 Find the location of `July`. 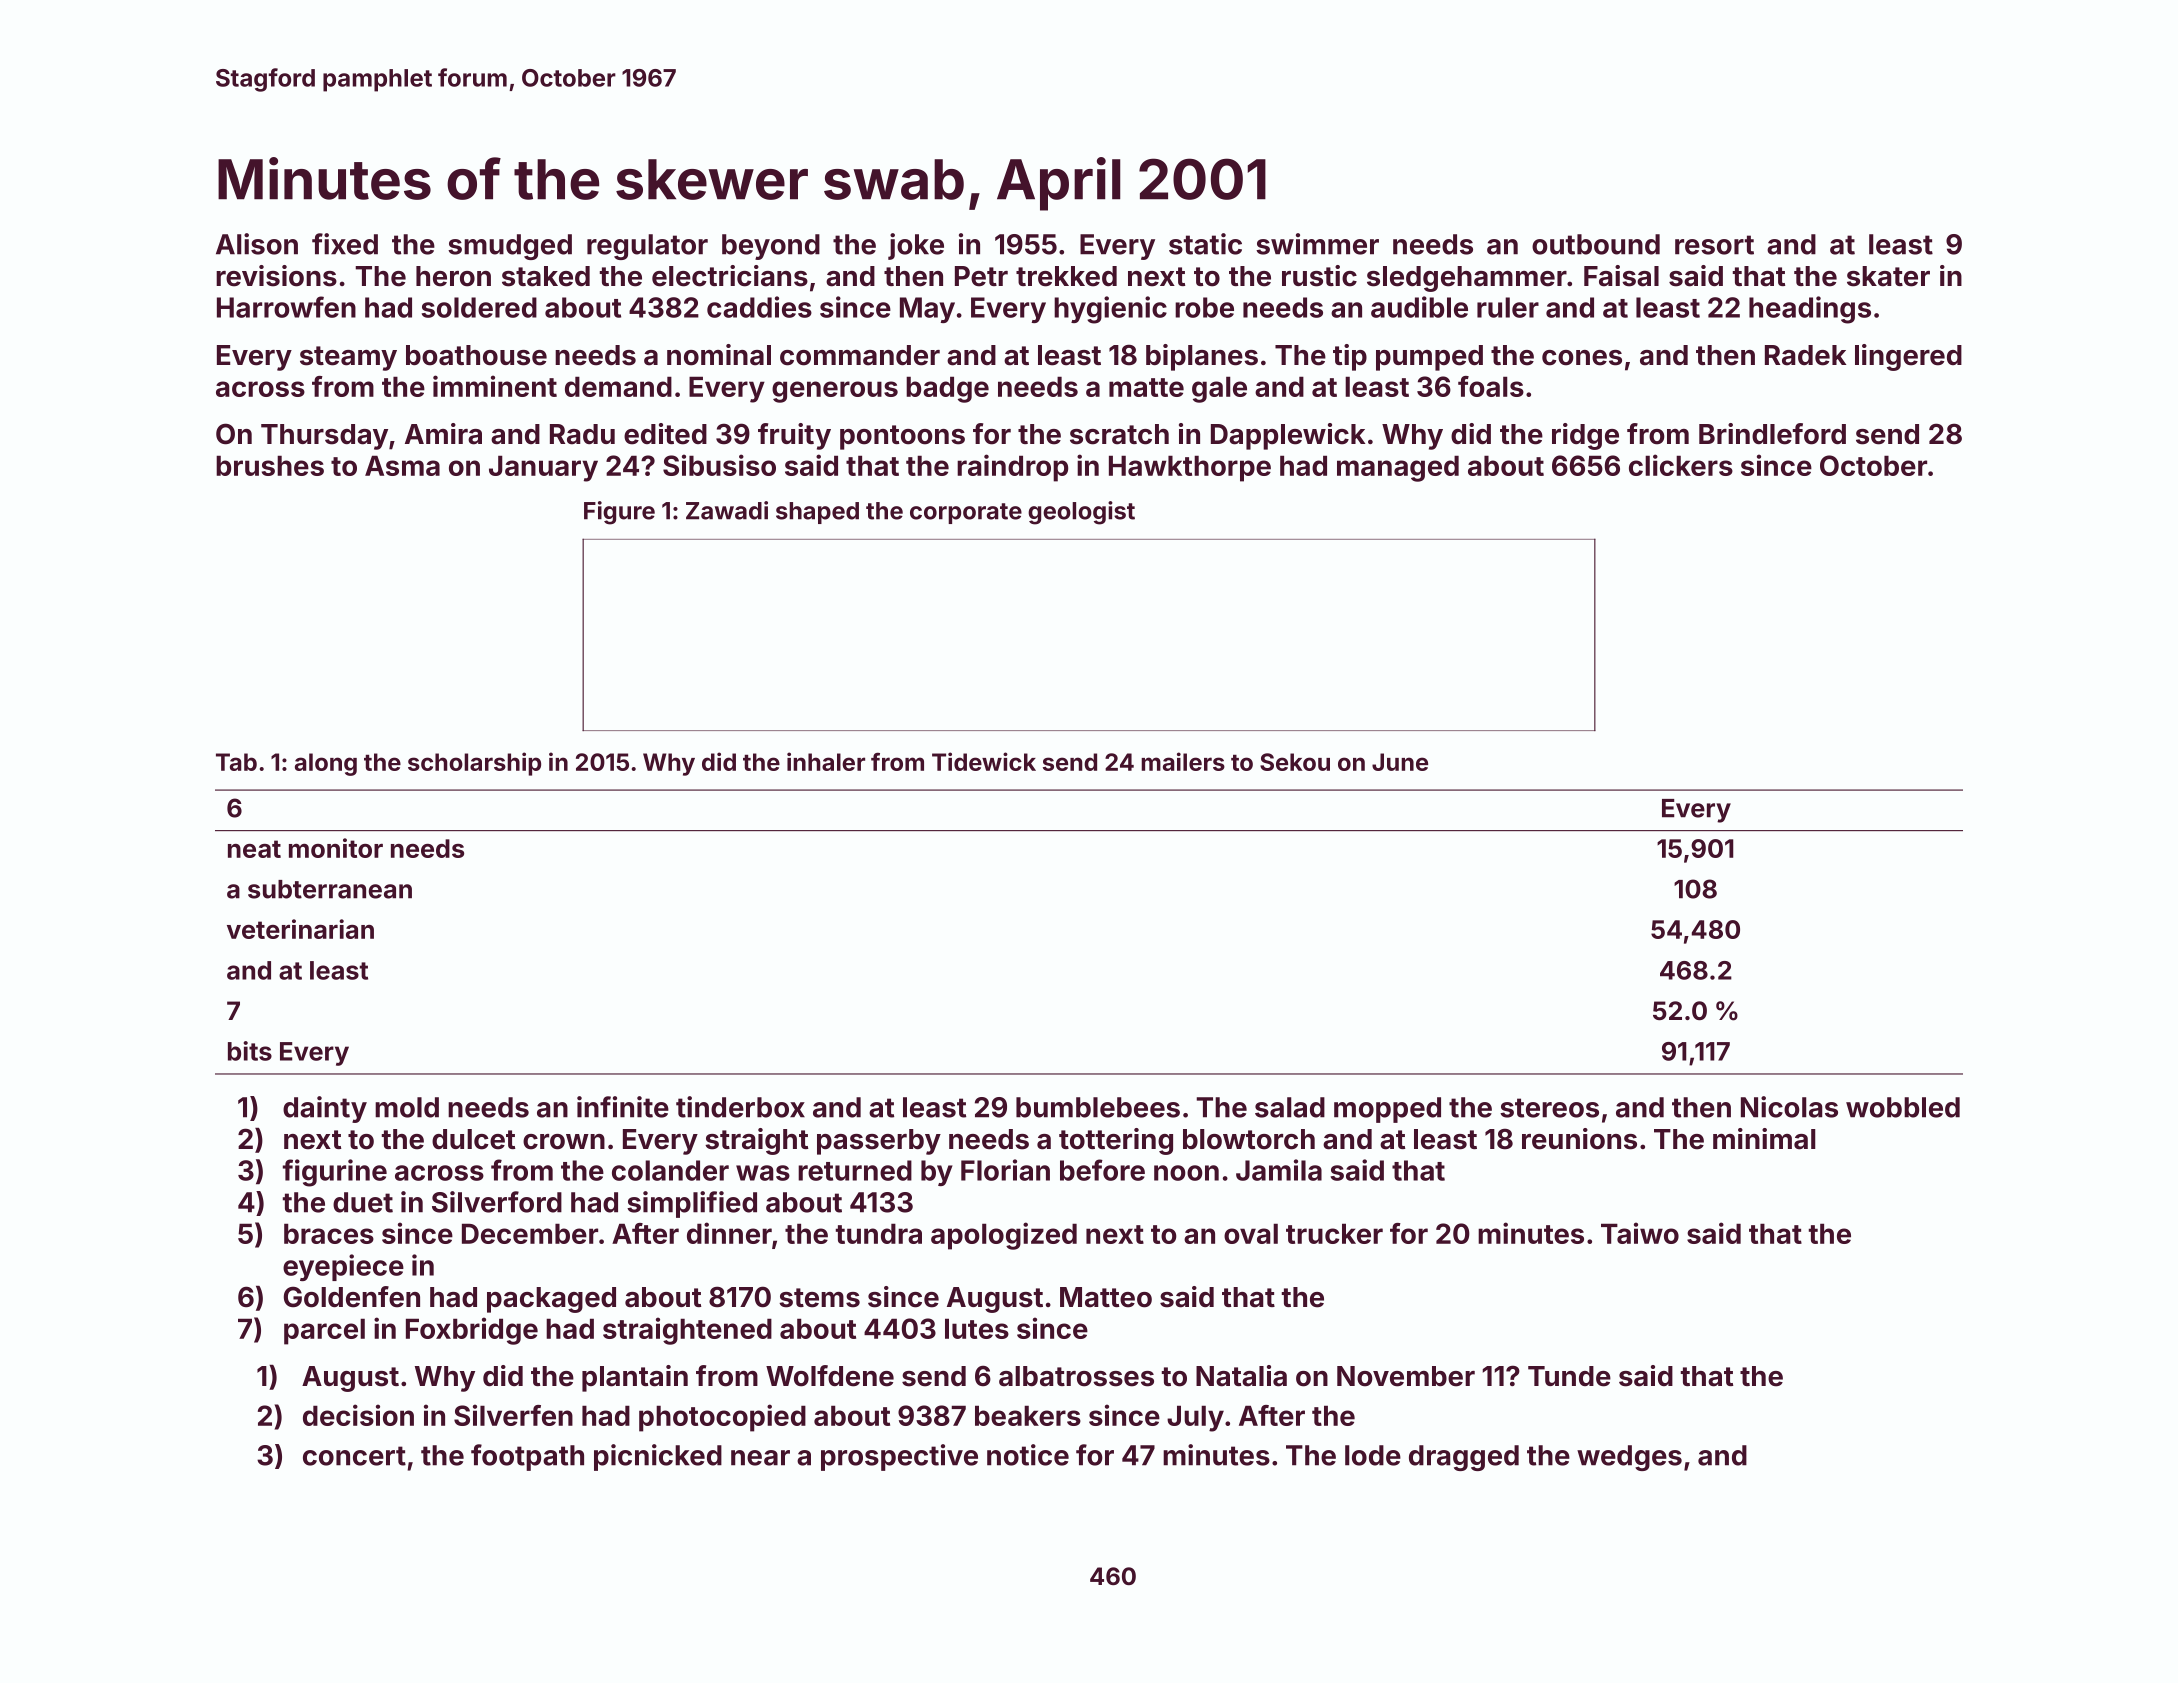

July is located at coordinates (1195, 1418).
